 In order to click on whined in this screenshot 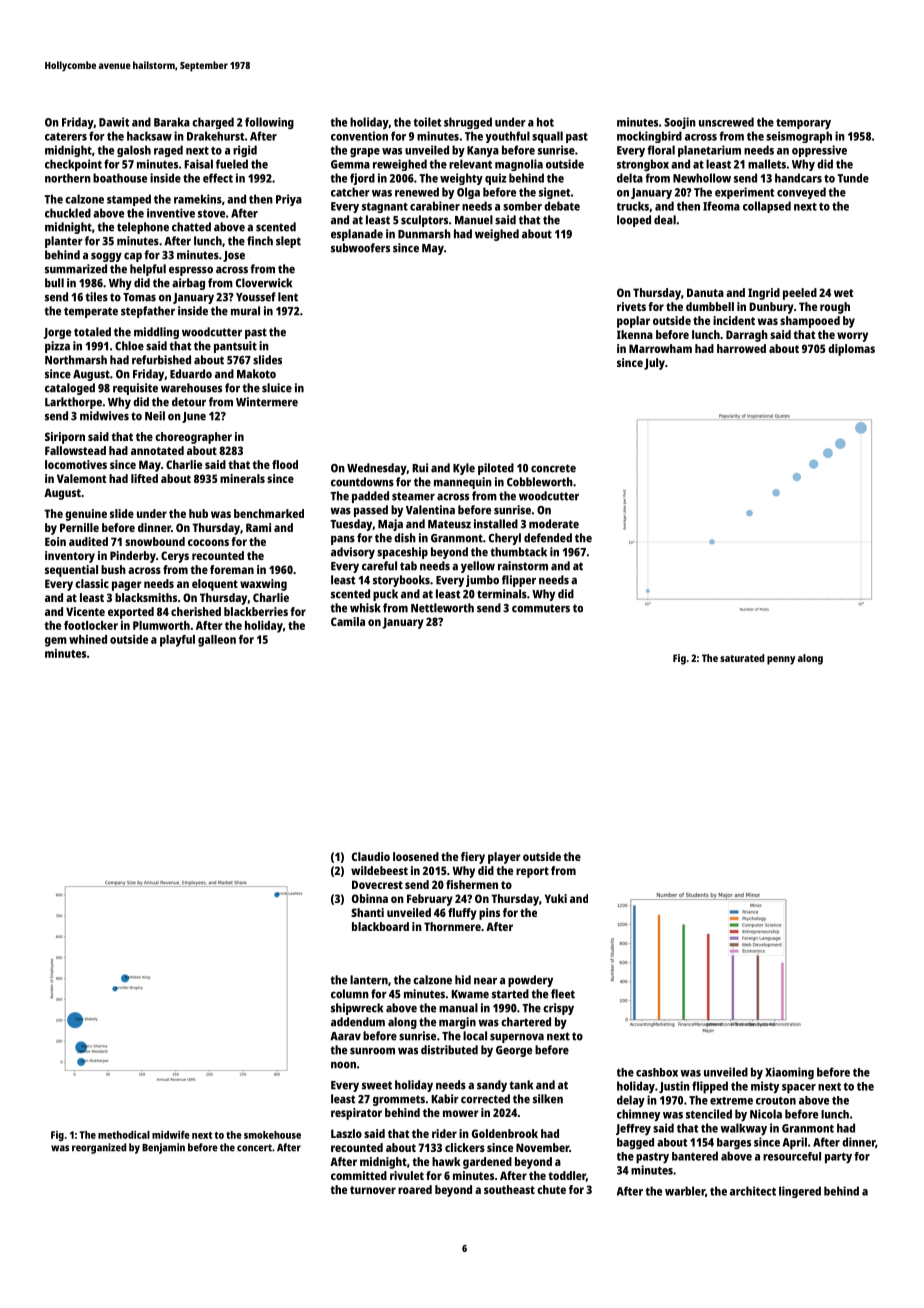, I will do `click(88, 639)`.
